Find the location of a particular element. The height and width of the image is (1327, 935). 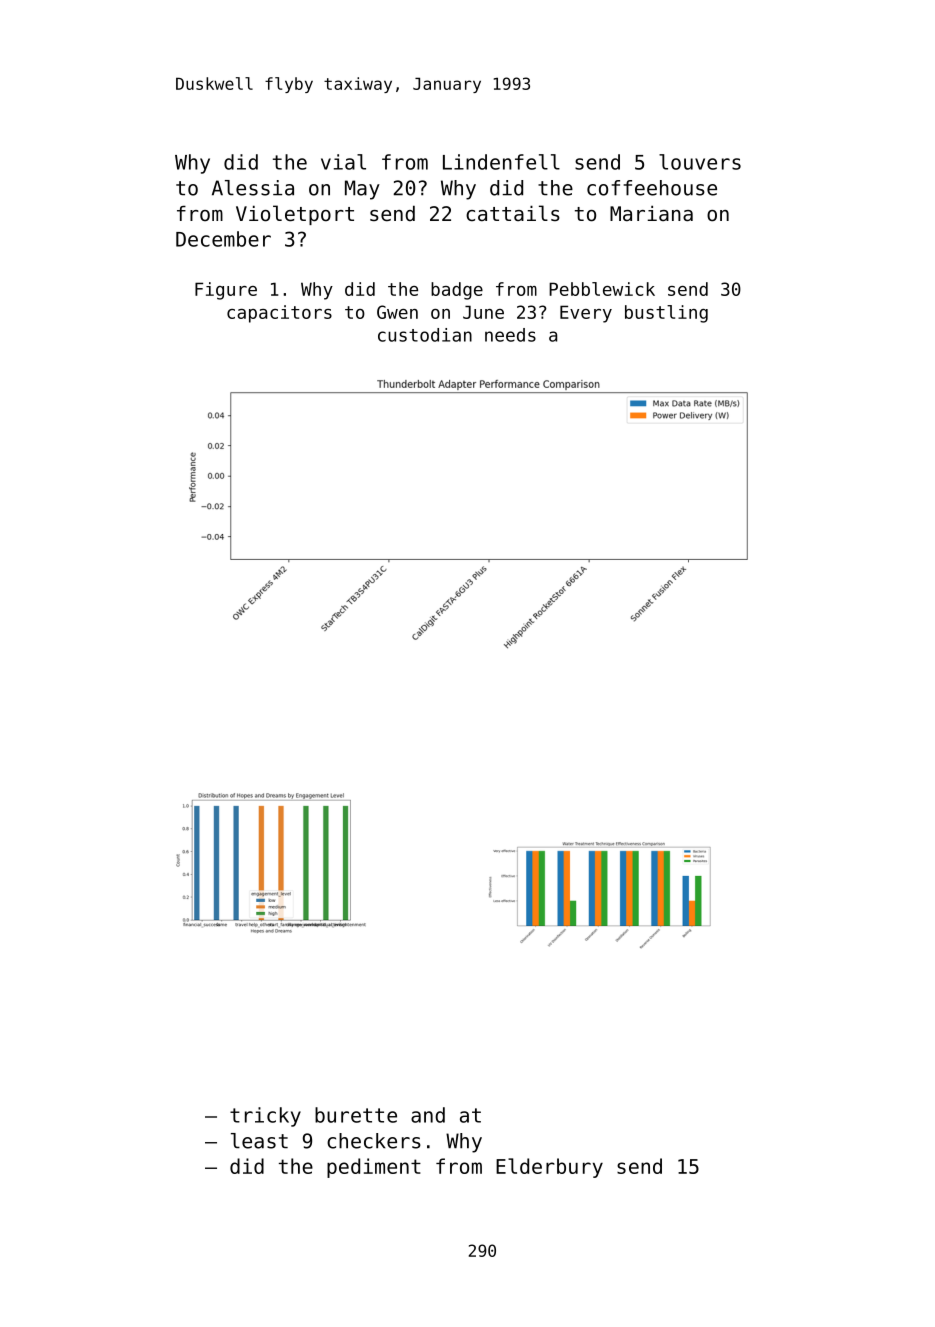

Mariana is located at coordinates (651, 213).
